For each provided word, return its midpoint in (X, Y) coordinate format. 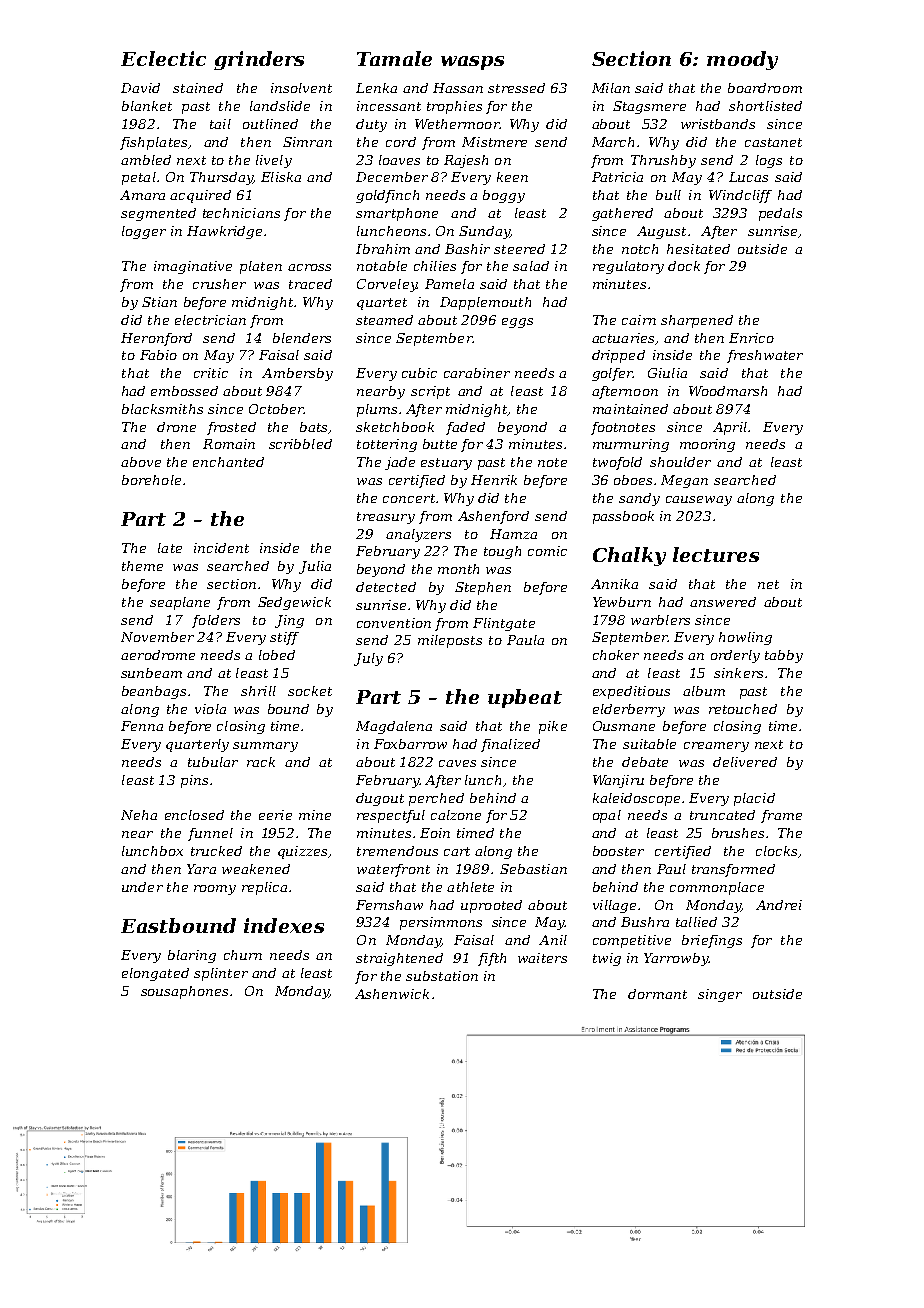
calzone (456, 815)
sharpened (697, 321)
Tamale (394, 58)
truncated (722, 815)
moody (742, 60)
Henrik (494, 480)
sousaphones (184, 992)
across (309, 267)
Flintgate (504, 624)
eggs (517, 323)
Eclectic (163, 58)
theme (142, 566)
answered (723, 602)
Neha (139, 815)
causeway (699, 501)
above (141, 462)
